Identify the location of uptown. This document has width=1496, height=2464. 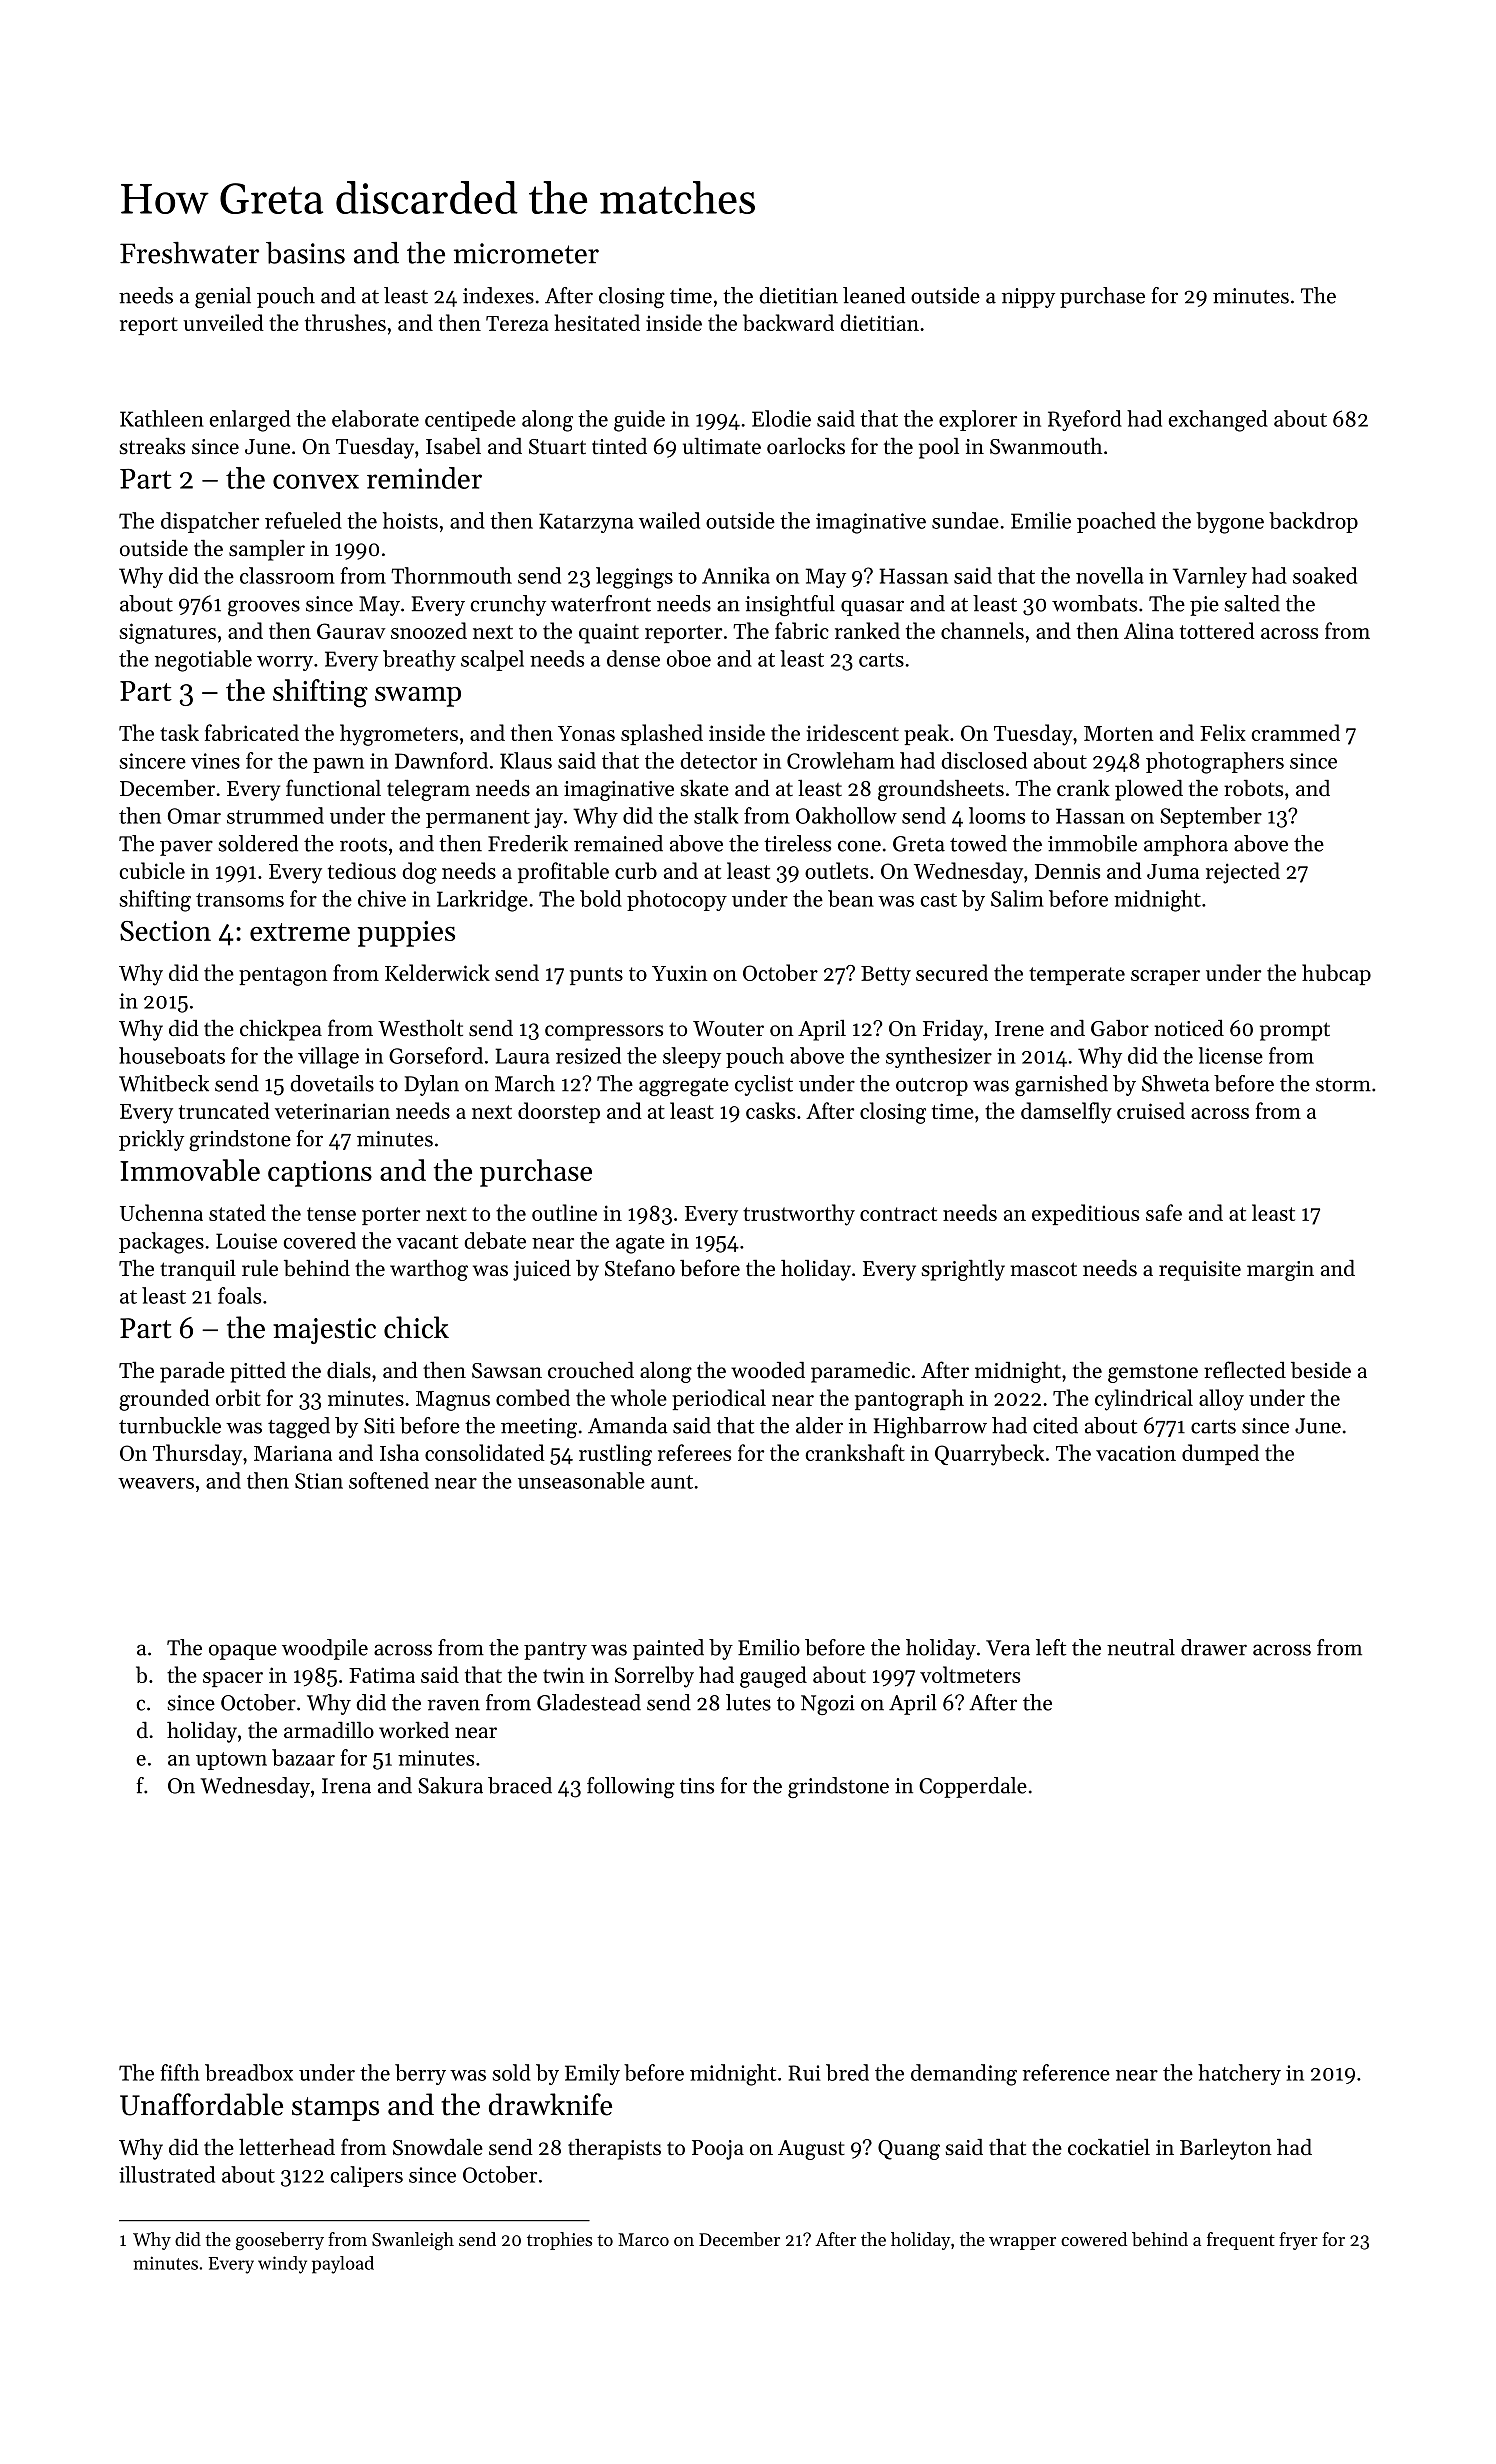
(231, 1761).
